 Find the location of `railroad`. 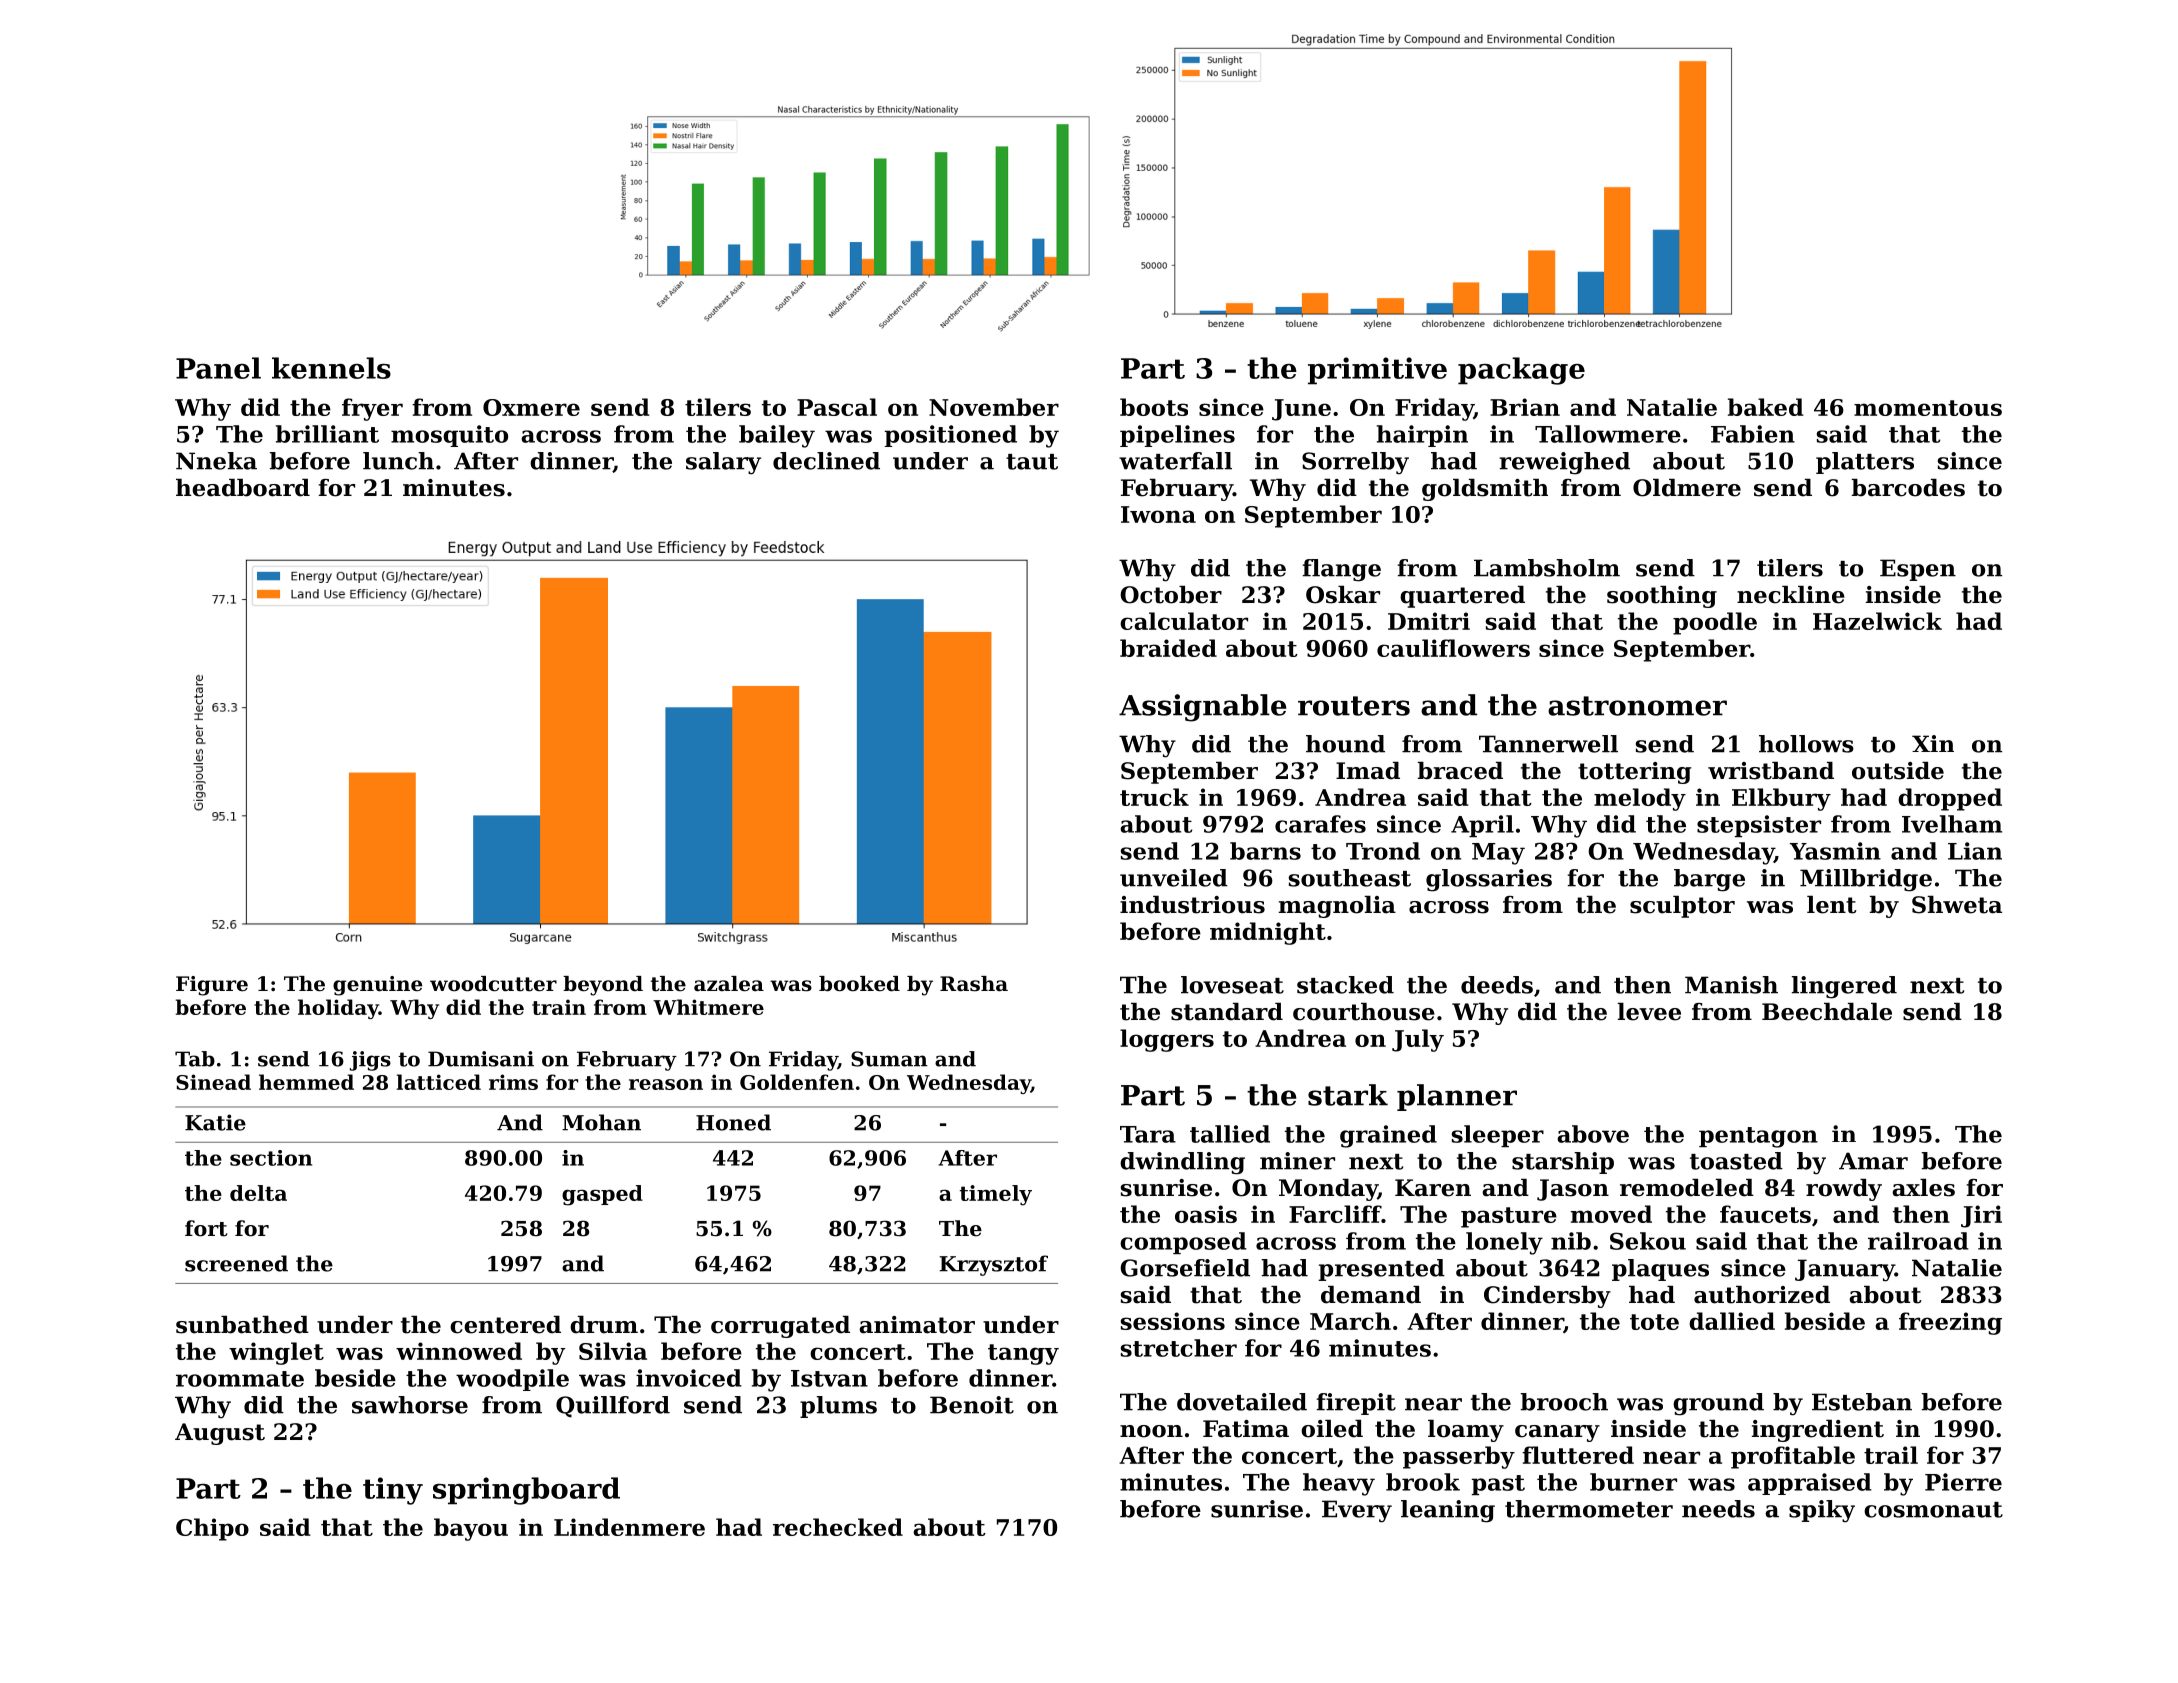

railroad is located at coordinates (1918, 1241).
